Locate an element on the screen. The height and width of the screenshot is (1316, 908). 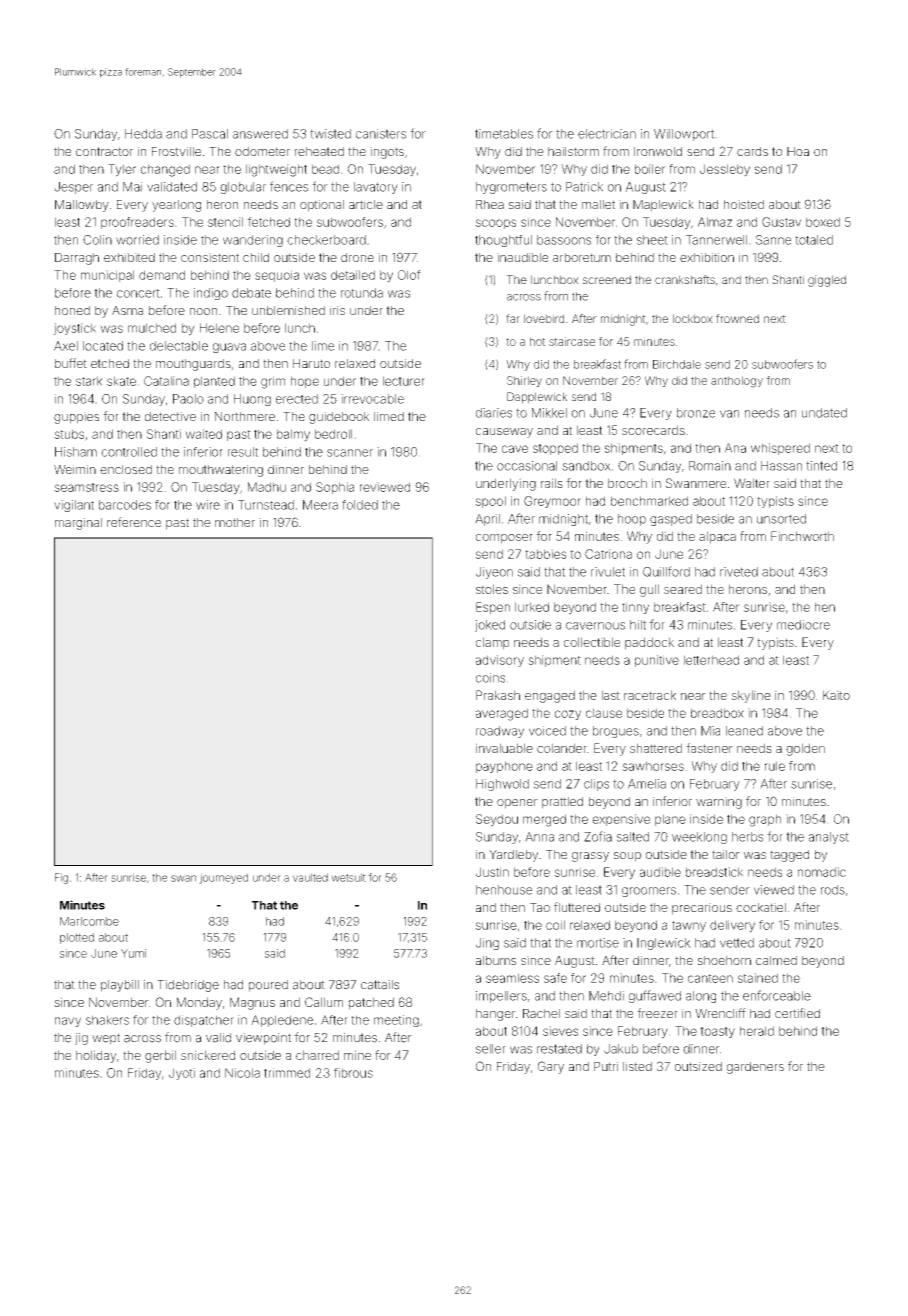
lavatory is located at coordinates (376, 188).
